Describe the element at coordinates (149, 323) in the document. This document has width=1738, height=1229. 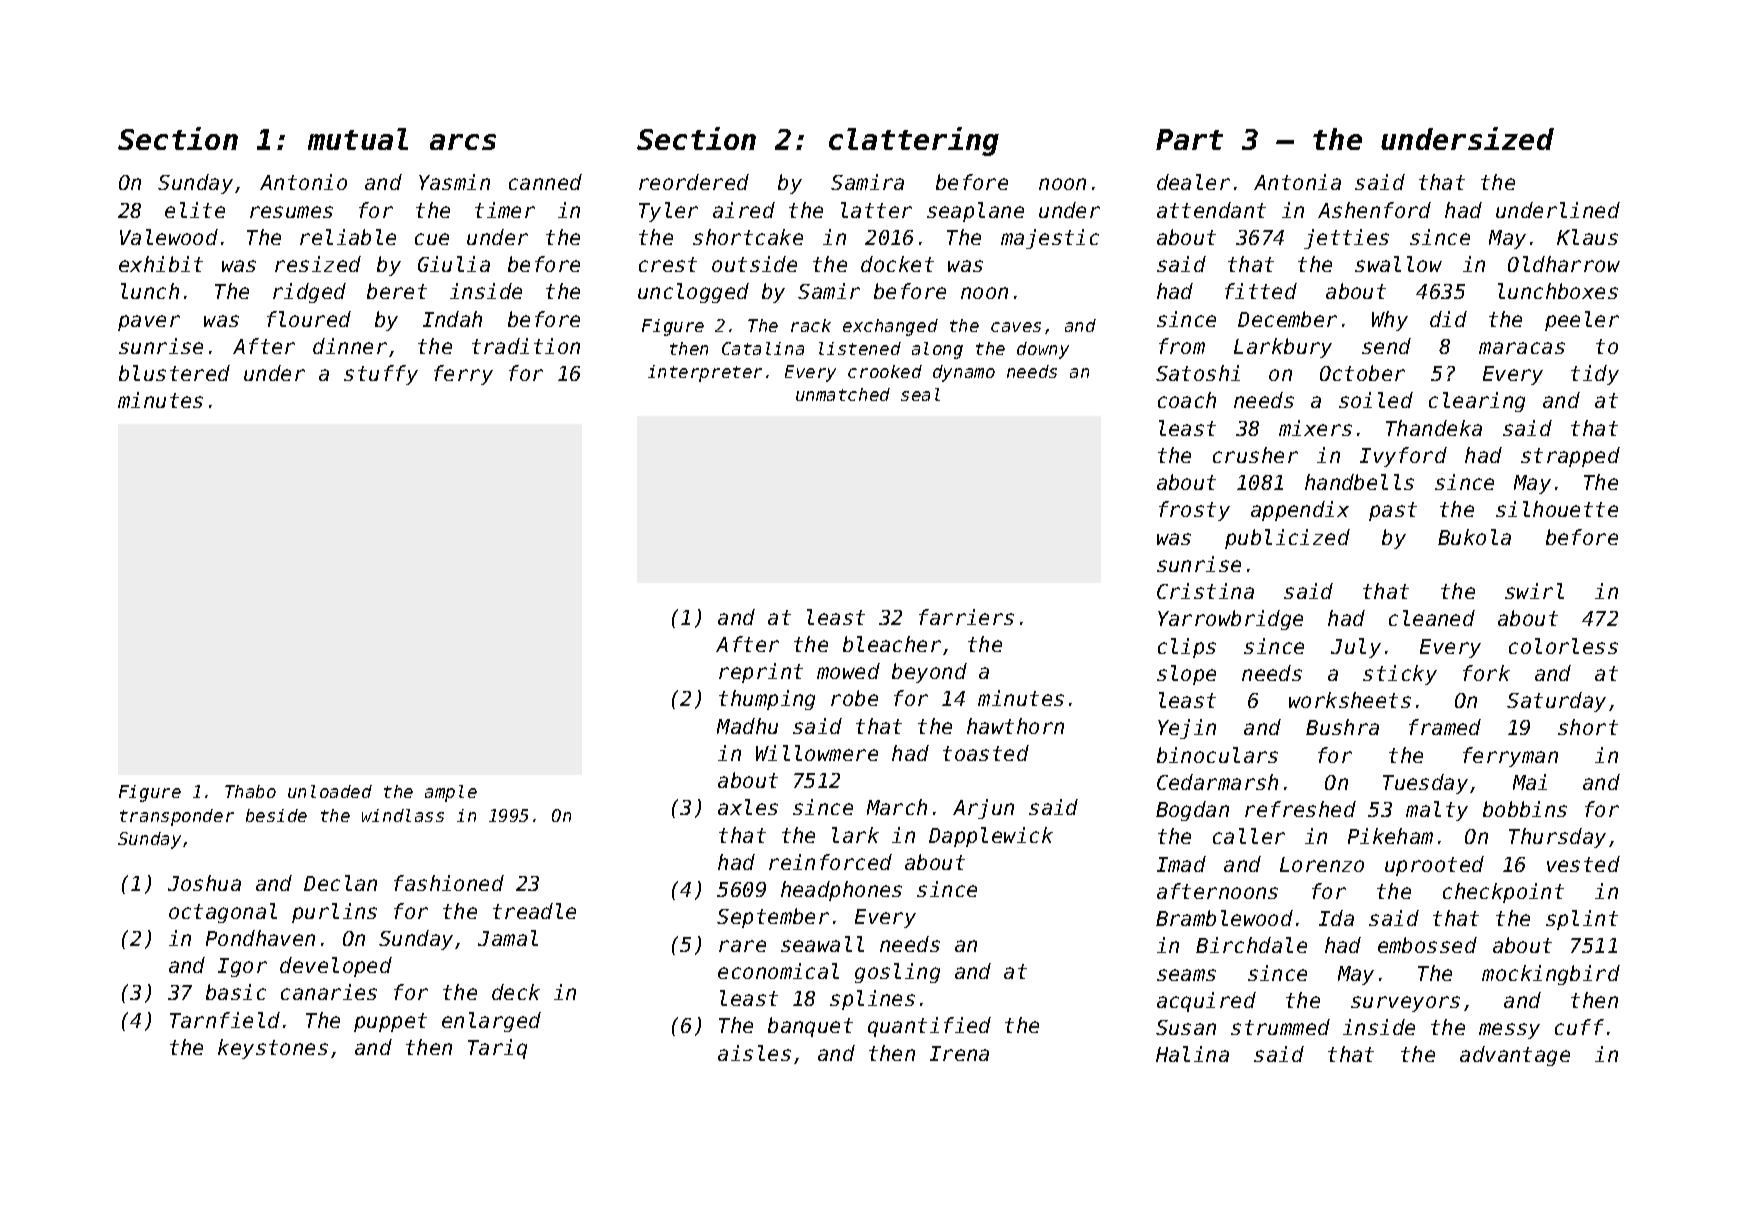
I see `paver` at that location.
